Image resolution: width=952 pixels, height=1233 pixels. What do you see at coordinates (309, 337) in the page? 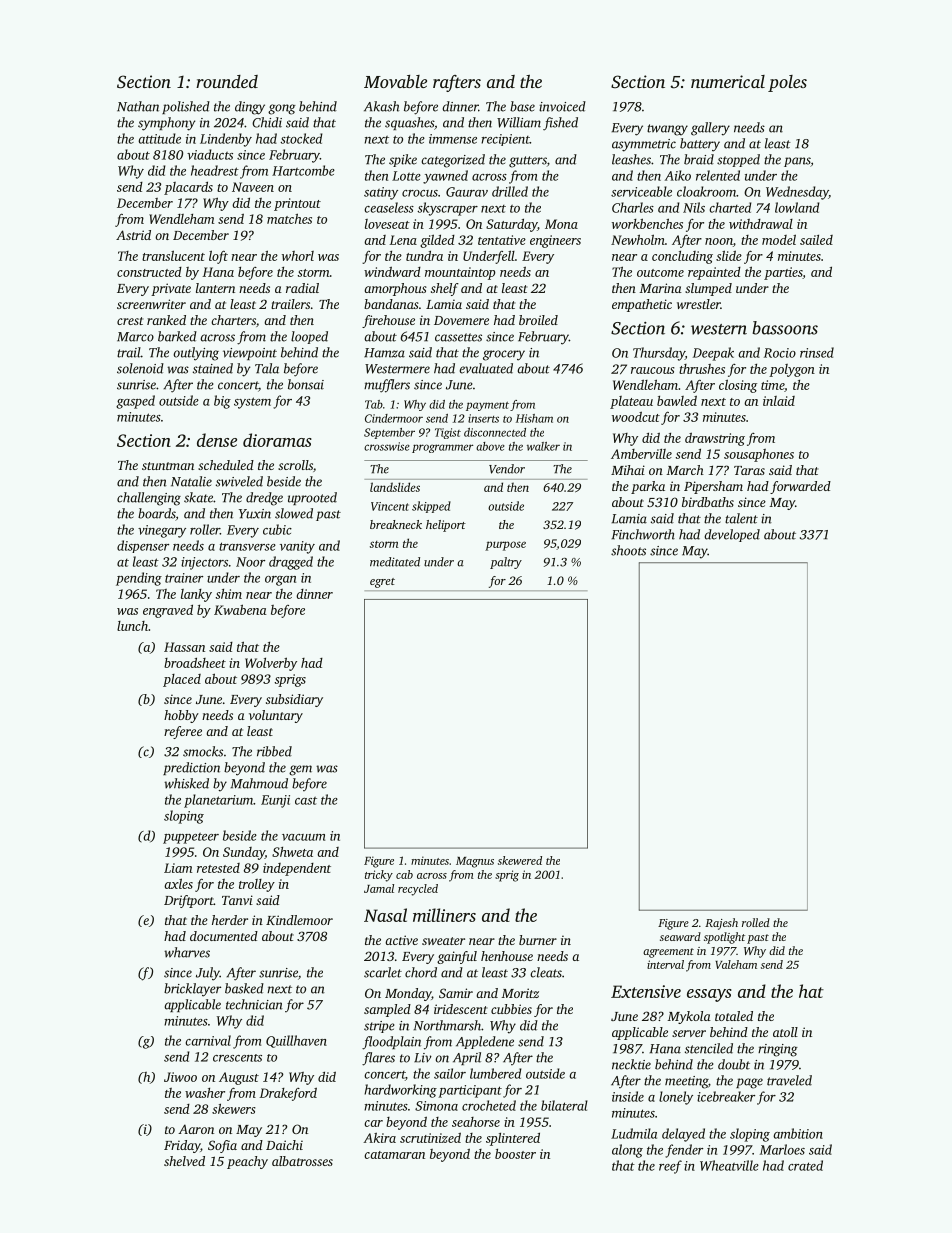
I see `looped` at bounding box center [309, 337].
